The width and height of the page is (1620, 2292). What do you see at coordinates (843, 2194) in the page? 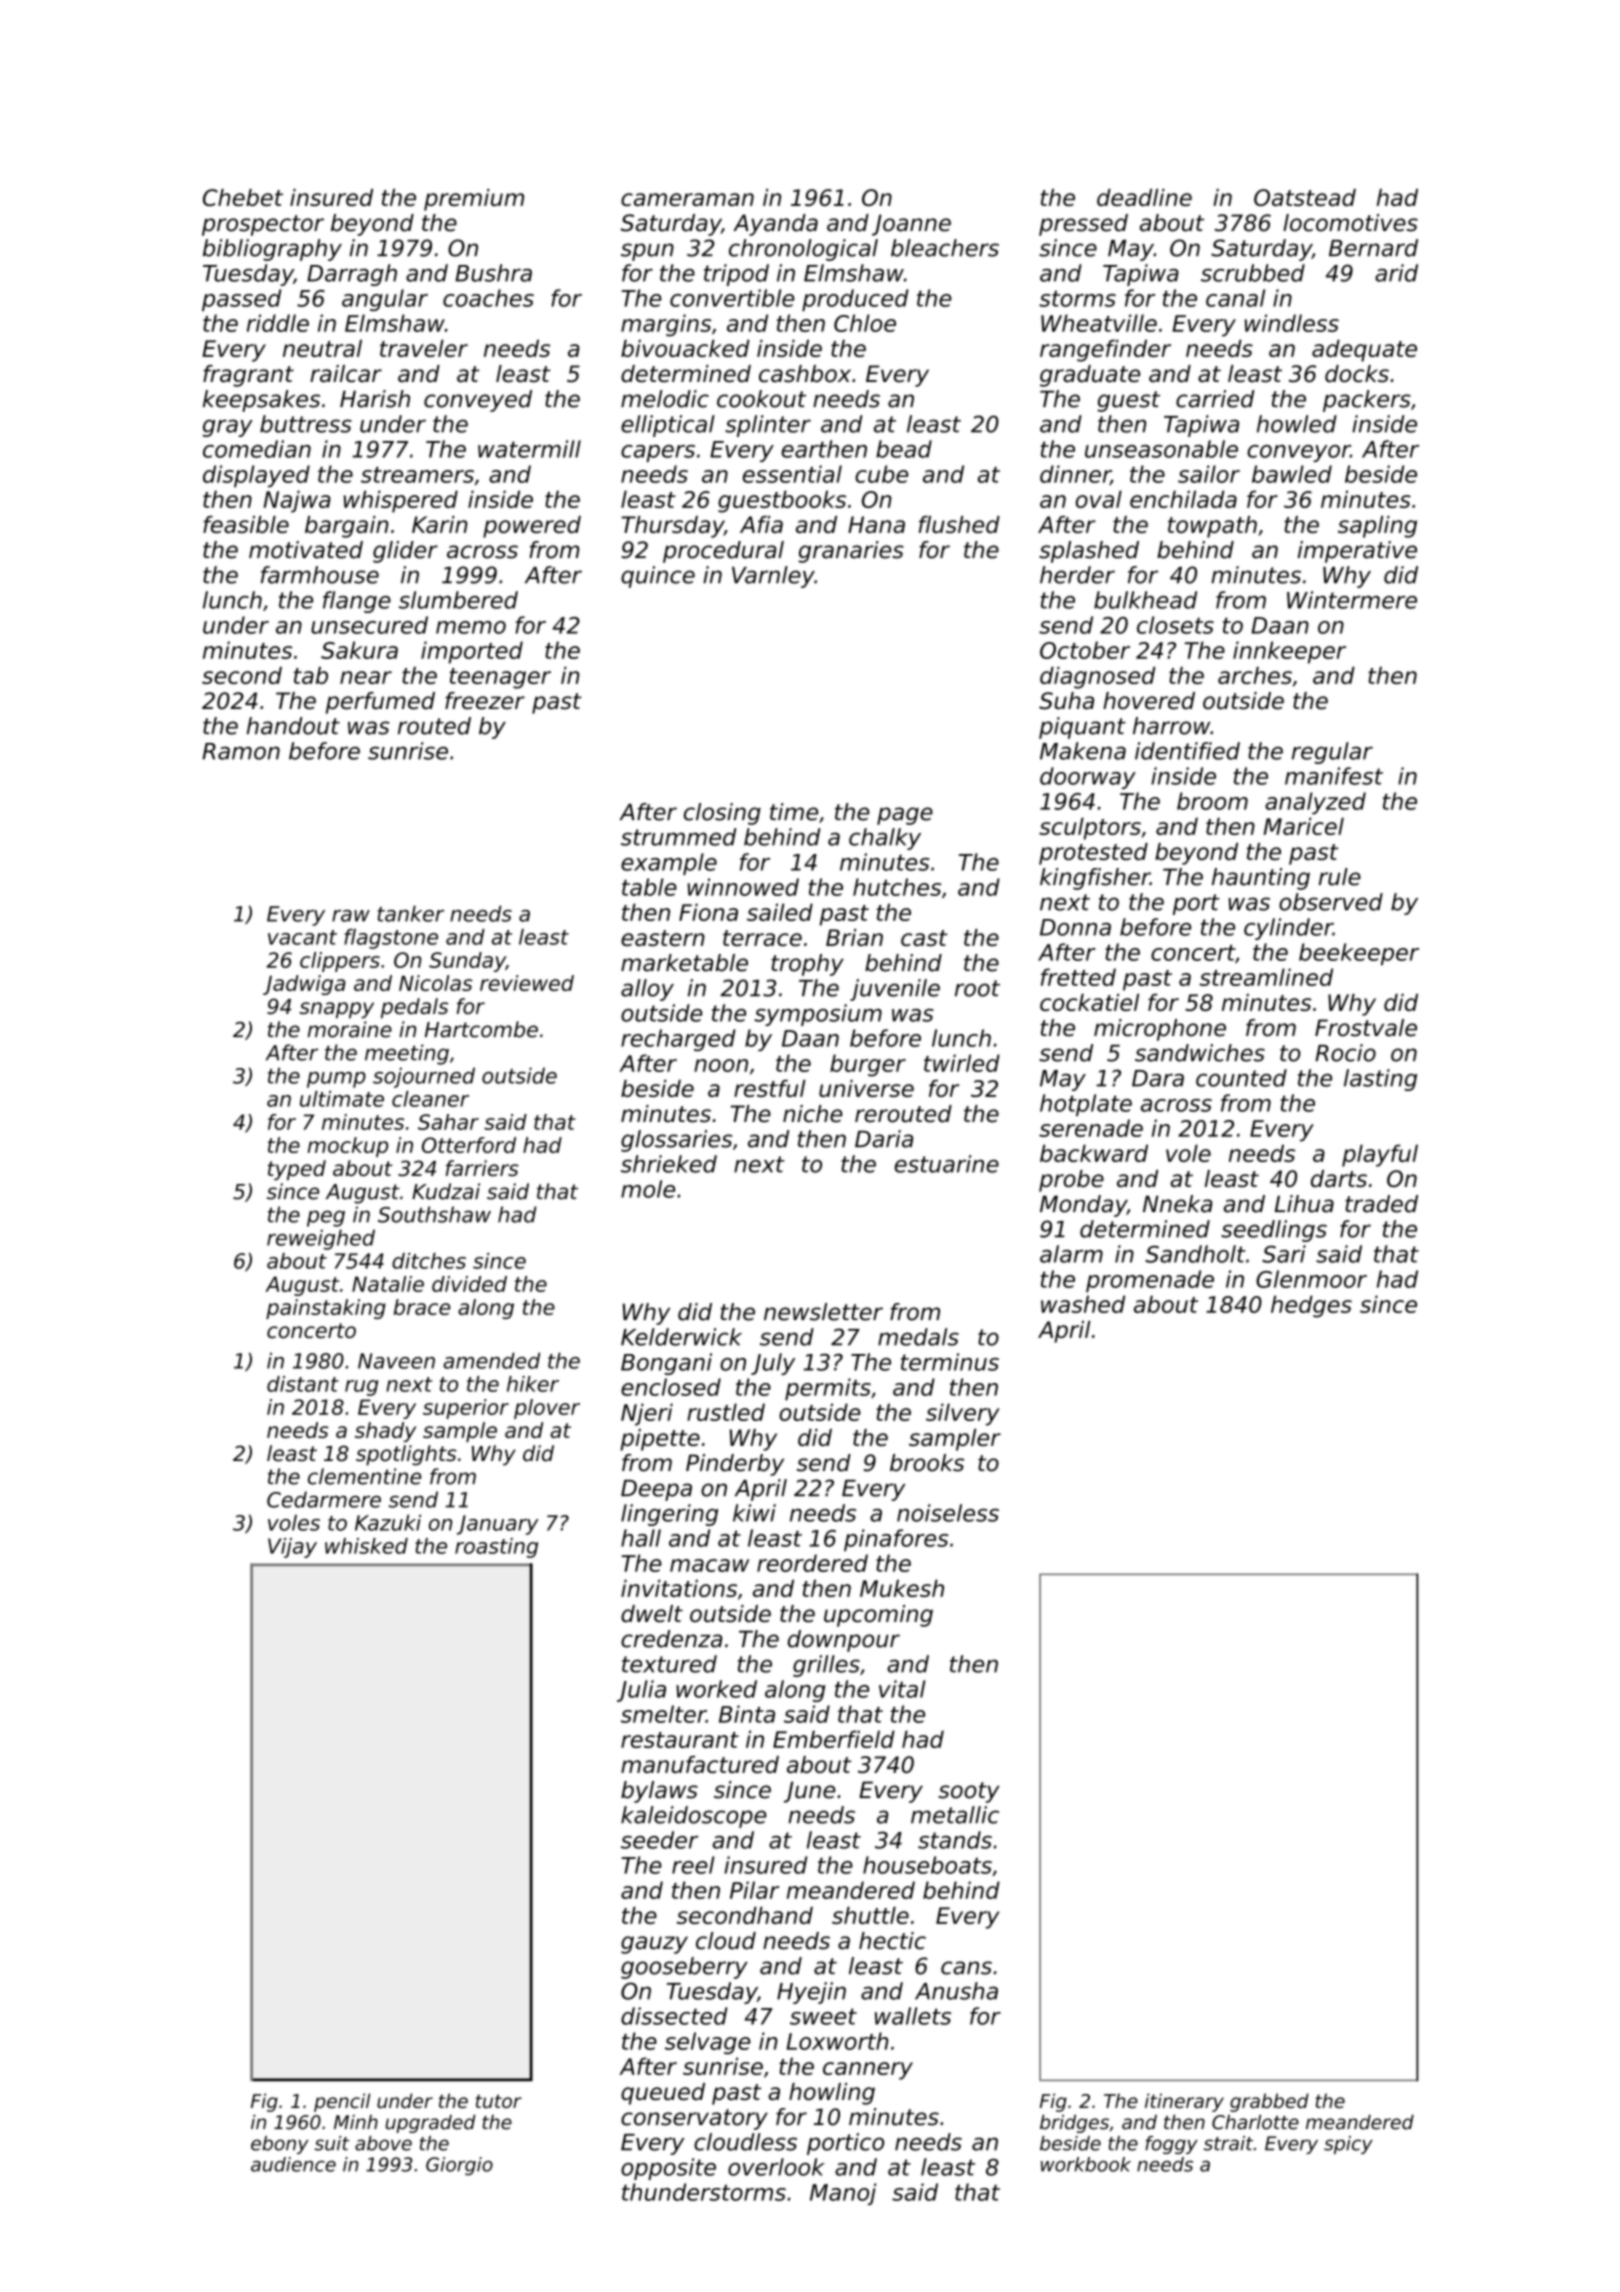
I see `Manoj` at bounding box center [843, 2194].
